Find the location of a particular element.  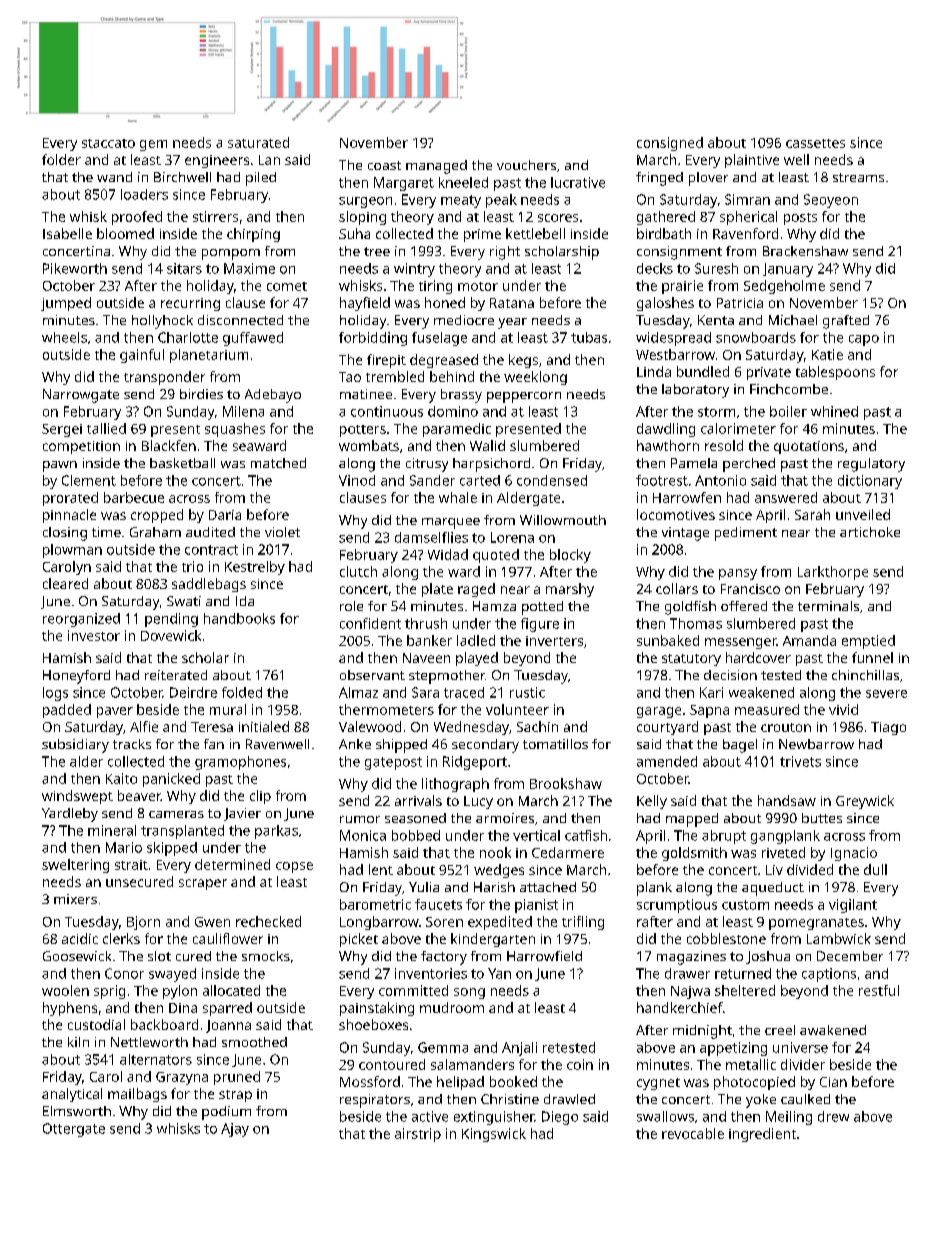

shoeboxes is located at coordinates (373, 1024).
